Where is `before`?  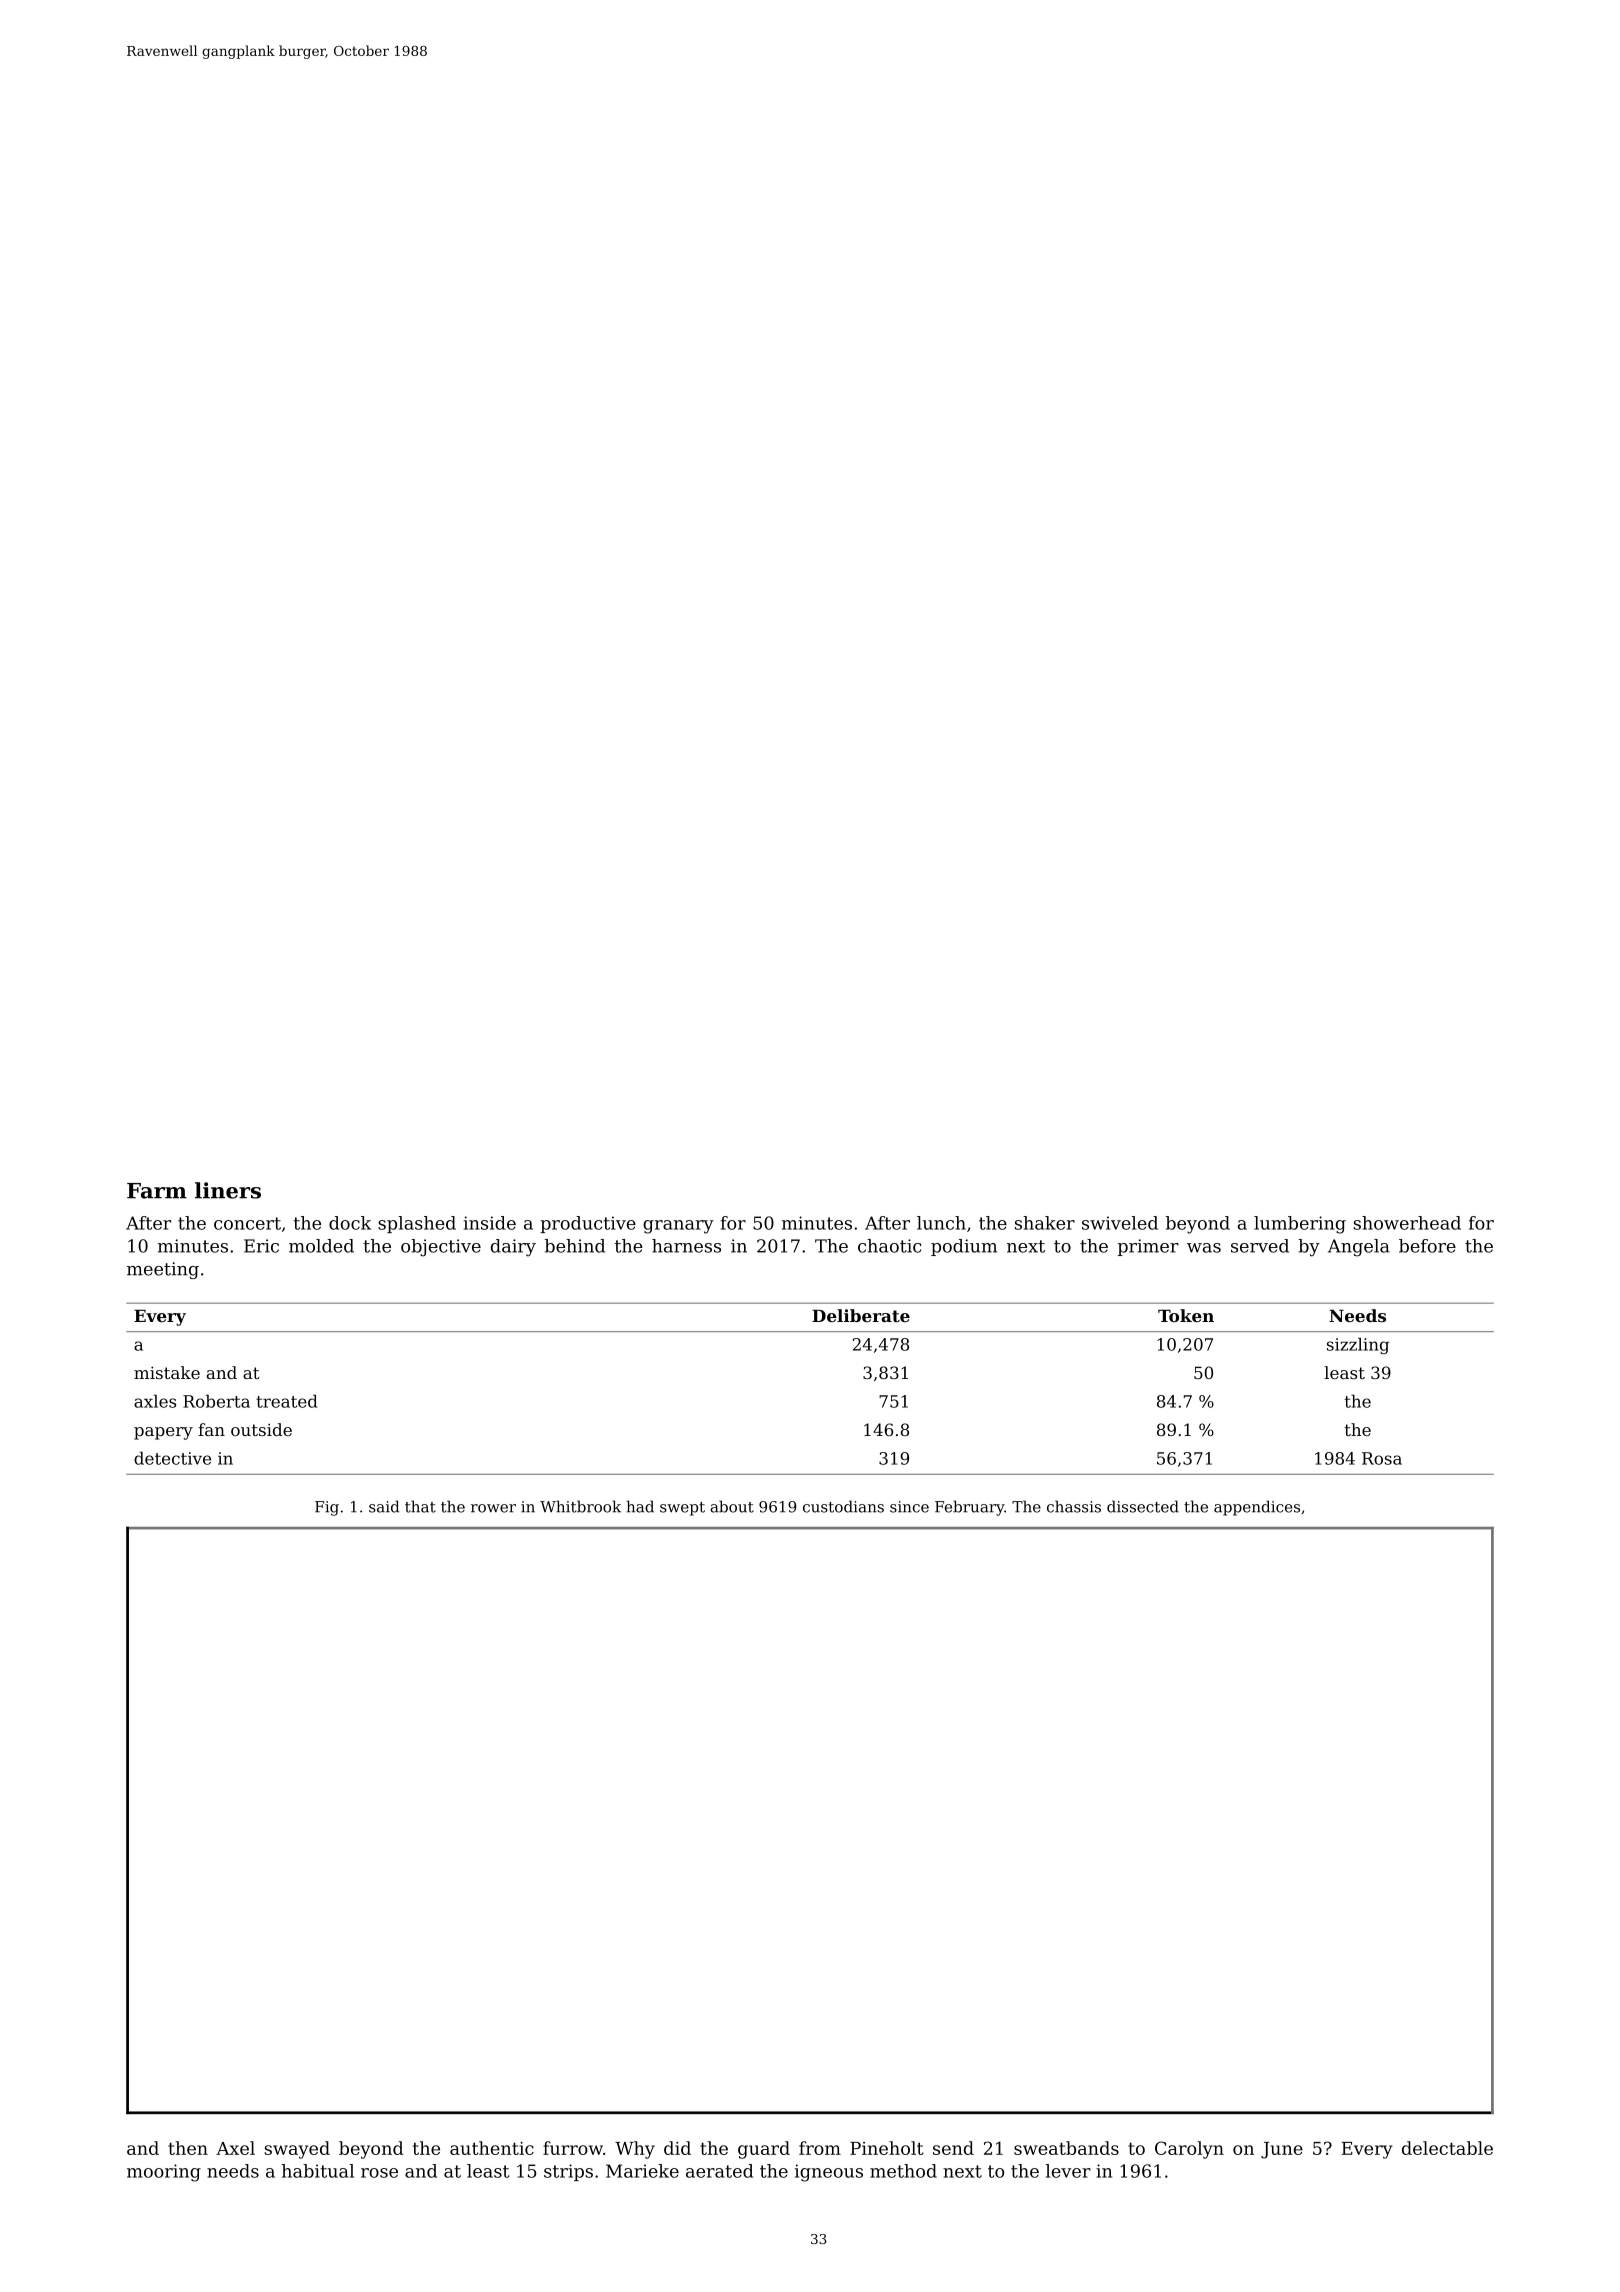
before is located at coordinates (1427, 1246).
